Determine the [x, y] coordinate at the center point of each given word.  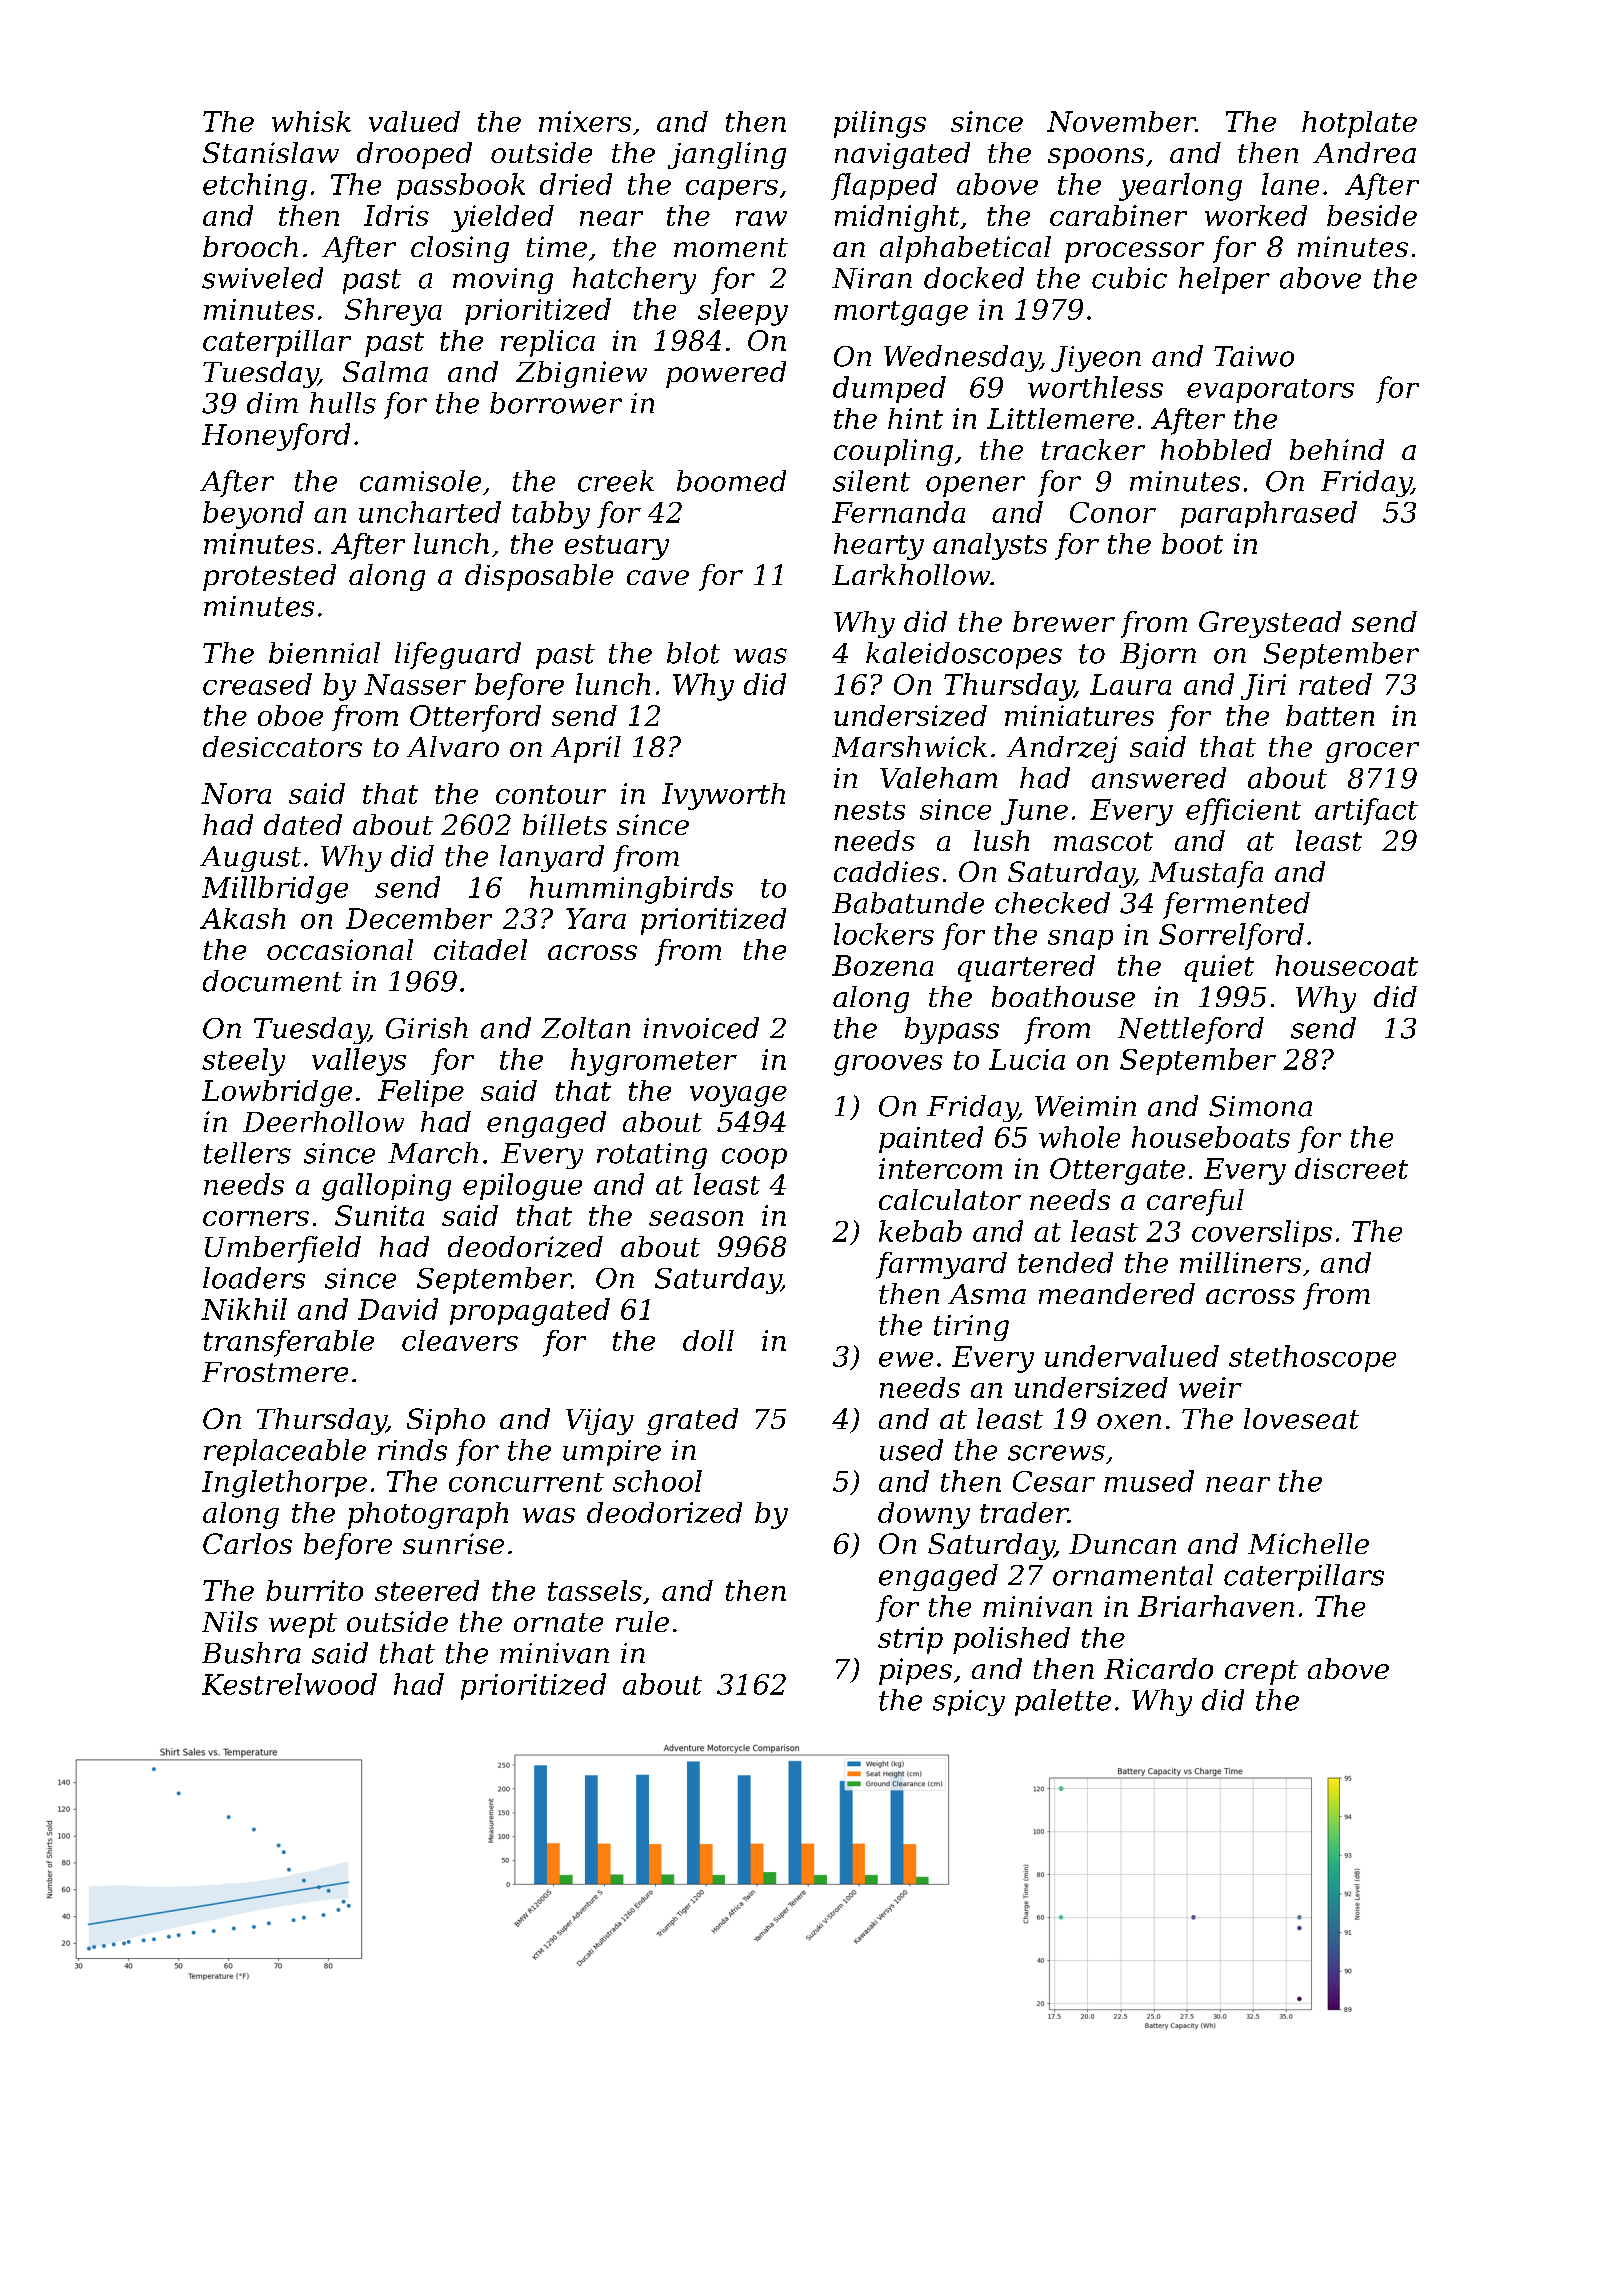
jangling [727, 155]
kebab [920, 1231]
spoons [1096, 158]
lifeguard [458, 655]
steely [243, 1062]
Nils [230, 1621]
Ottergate [1117, 1171]
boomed [731, 481]
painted [931, 1139]
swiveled [262, 278]
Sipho [446, 1421]
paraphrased [1269, 514]
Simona [1260, 1106]
